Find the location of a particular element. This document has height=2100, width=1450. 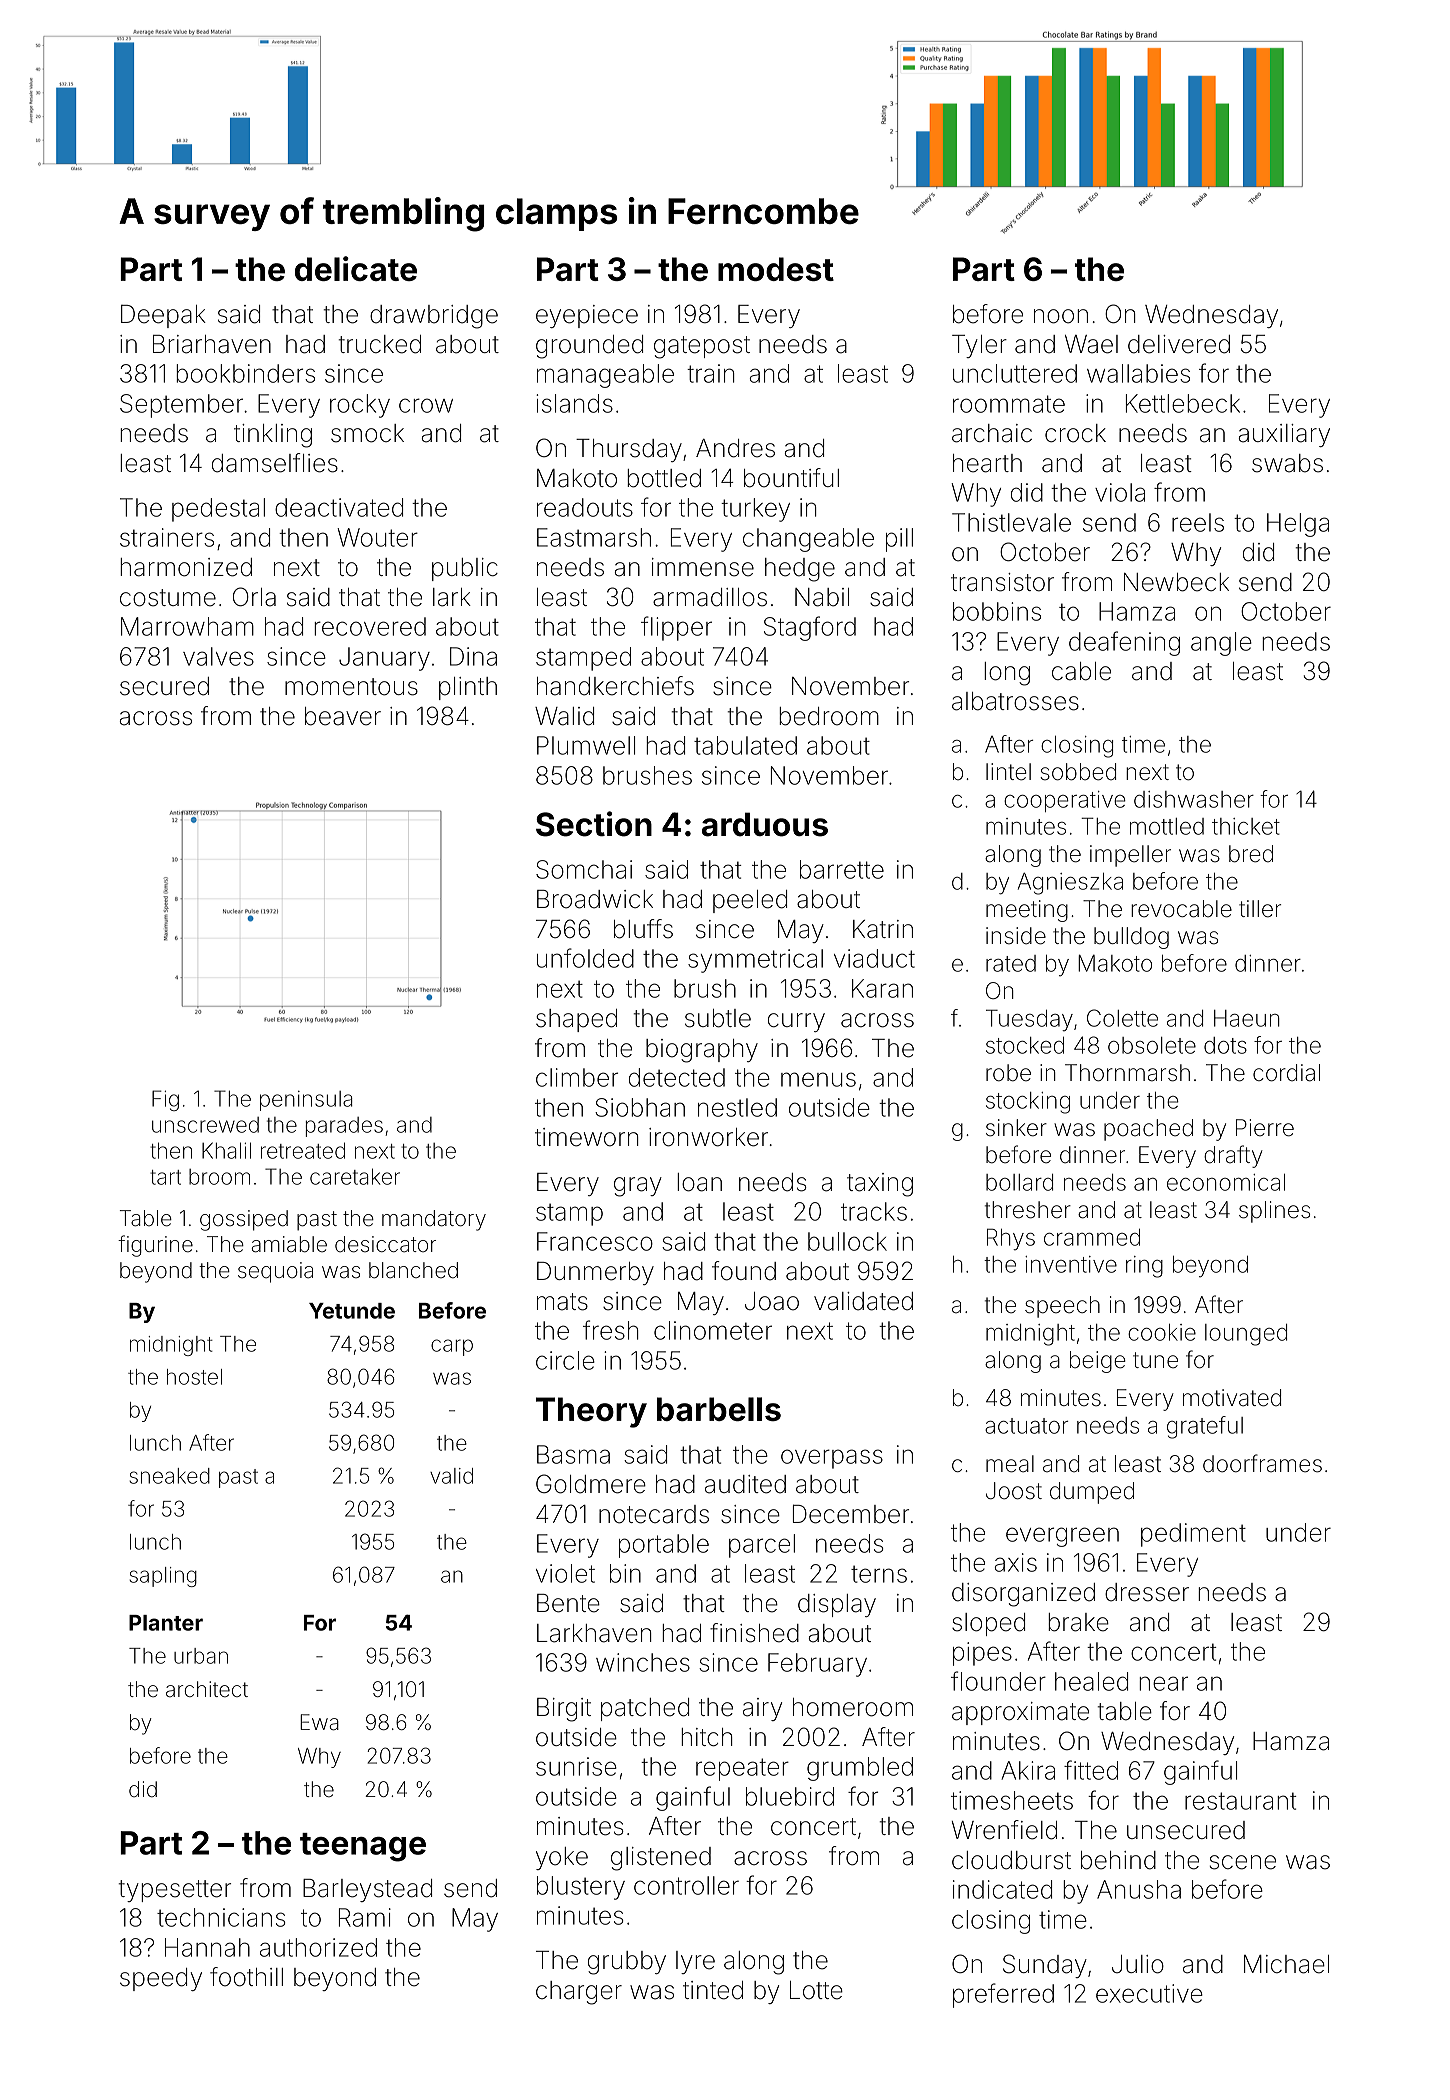

retreated is located at coordinates (303, 1150).
